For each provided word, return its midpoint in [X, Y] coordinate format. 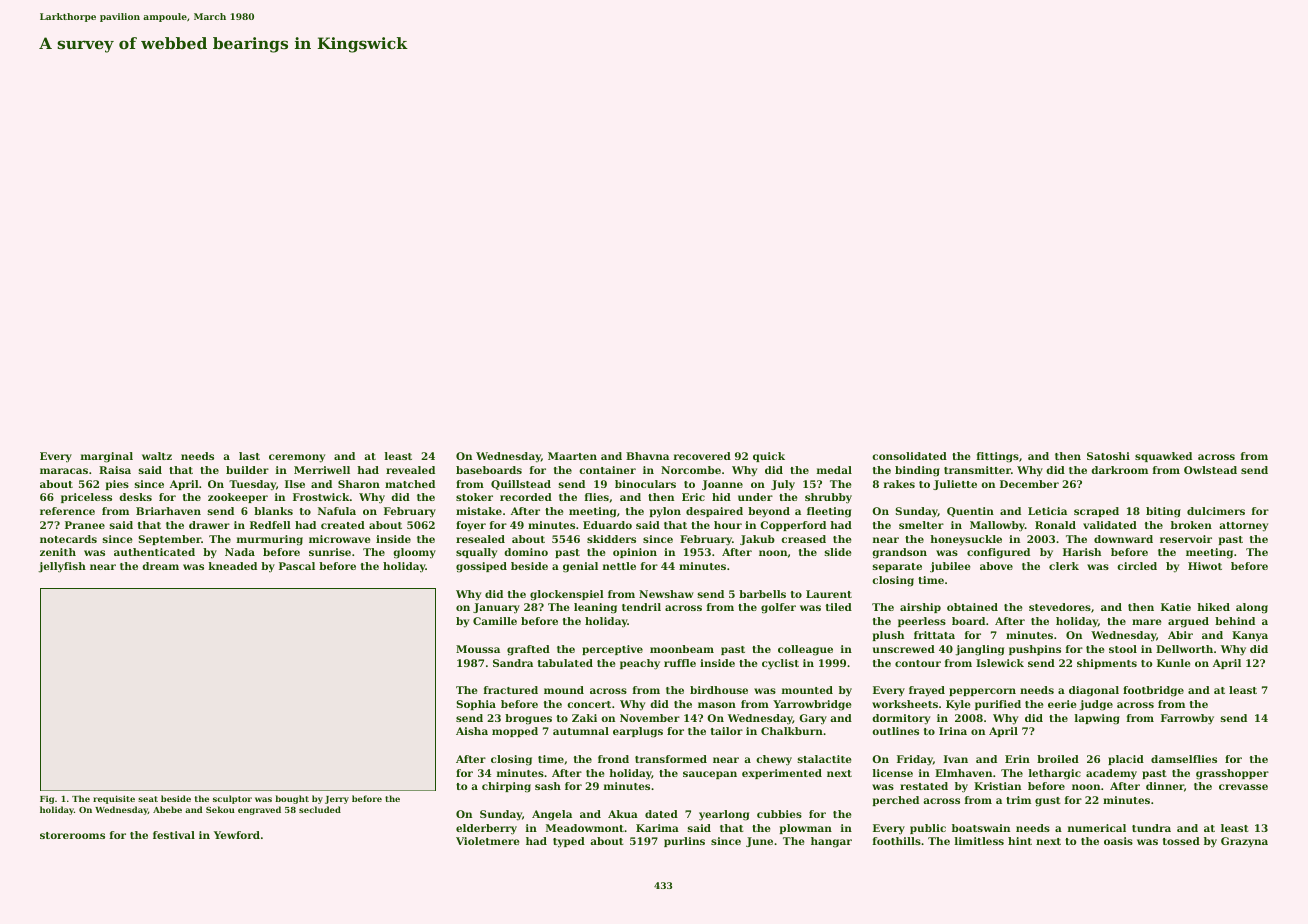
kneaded [233, 566]
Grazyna [1244, 842]
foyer [471, 526]
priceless [86, 498]
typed [569, 842]
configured [998, 553]
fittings [998, 457]
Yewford [237, 835]
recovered [702, 456]
